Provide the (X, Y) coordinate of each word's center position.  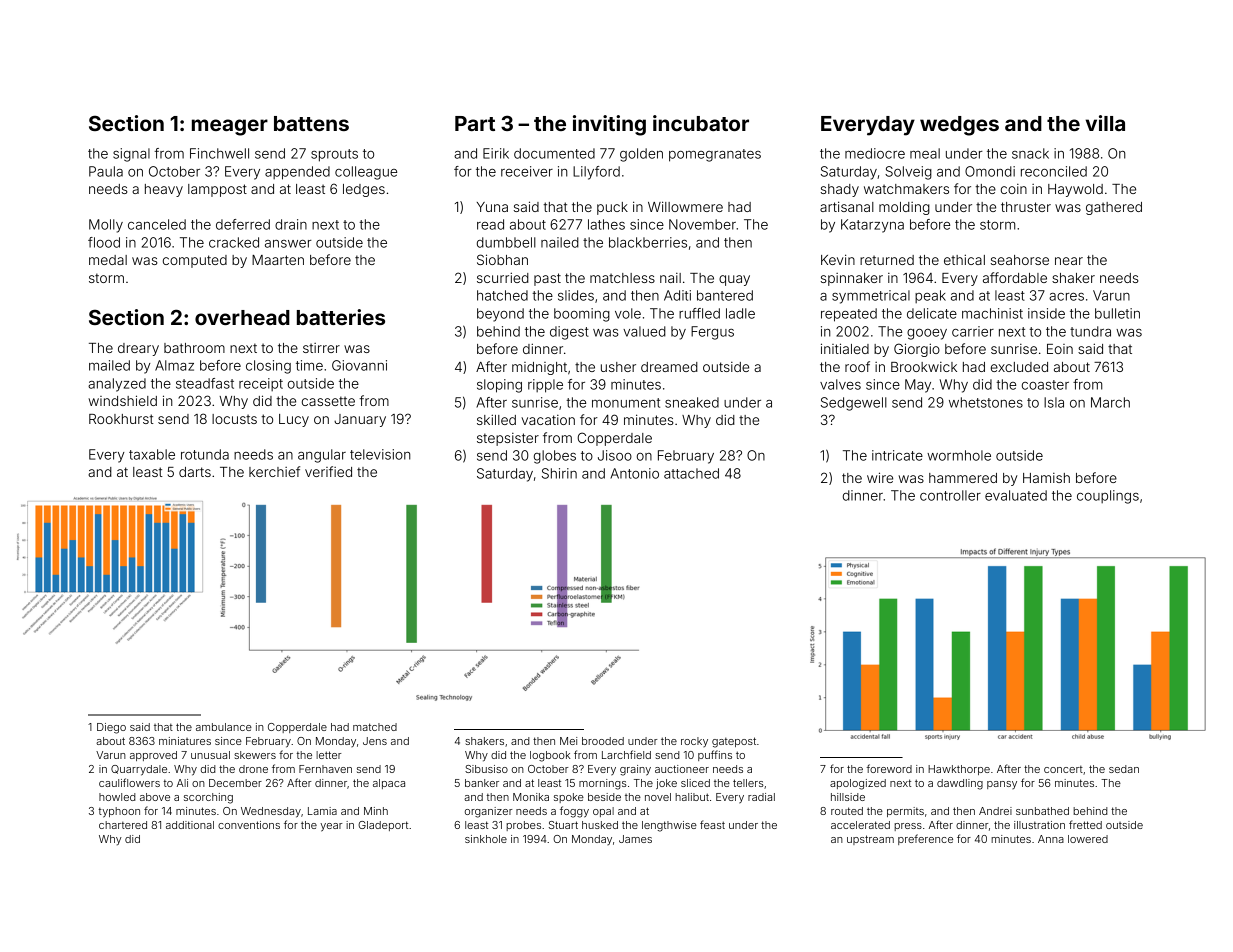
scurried (503, 277)
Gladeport (383, 826)
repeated (849, 315)
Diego (111, 728)
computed (195, 261)
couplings (1108, 497)
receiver (527, 171)
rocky (694, 742)
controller (950, 495)
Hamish (1046, 478)
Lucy (294, 420)
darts (195, 472)
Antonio (634, 473)
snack (1030, 153)
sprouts (334, 155)
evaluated (1016, 495)
